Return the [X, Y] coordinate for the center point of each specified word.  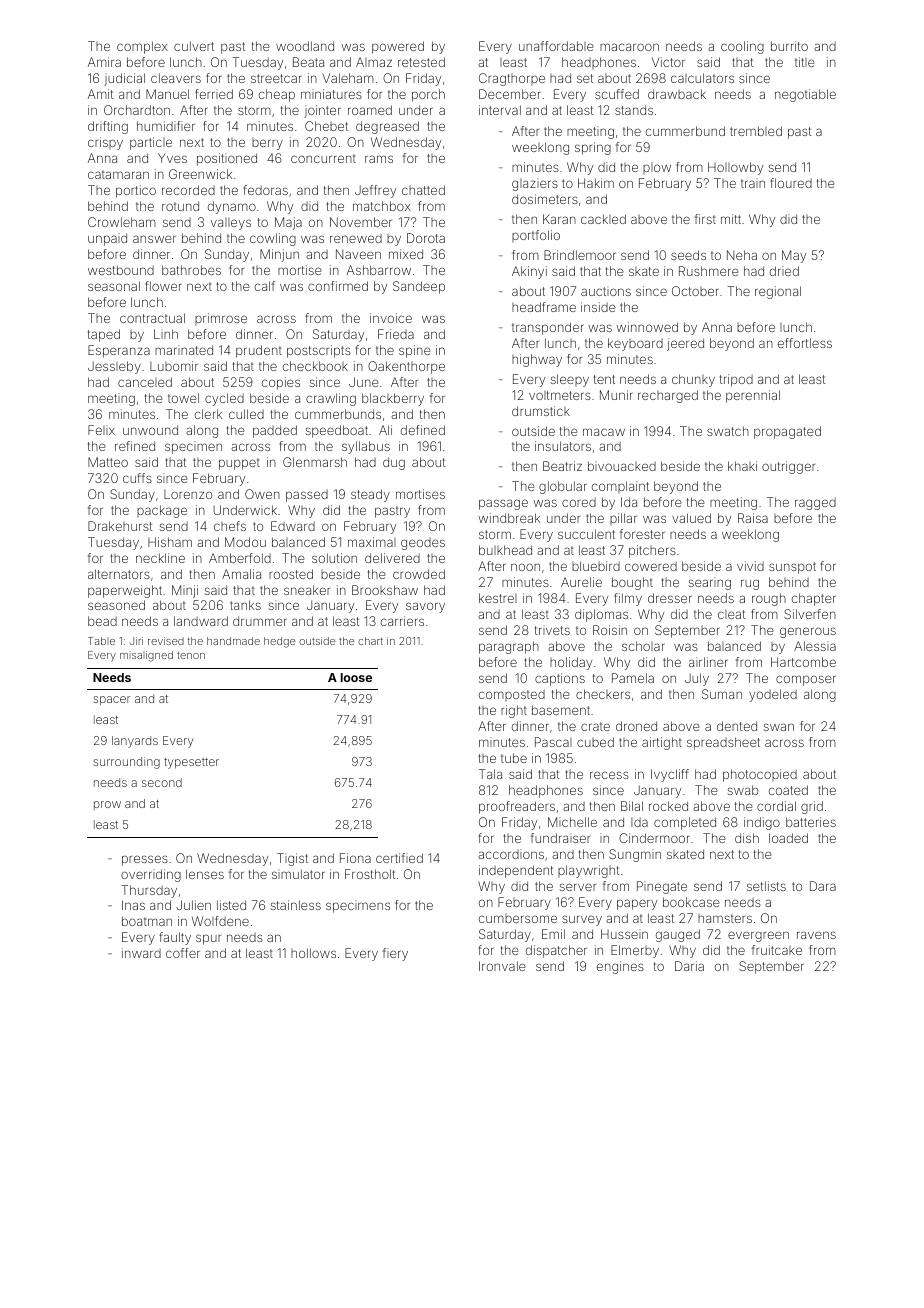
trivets [552, 630]
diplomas [601, 615]
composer [806, 680]
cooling [742, 47]
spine [415, 351]
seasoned [116, 605]
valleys [231, 224]
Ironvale [502, 966]
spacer [111, 701]
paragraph [509, 647]
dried [784, 271]
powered [398, 47]
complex [142, 47]
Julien [193, 905]
